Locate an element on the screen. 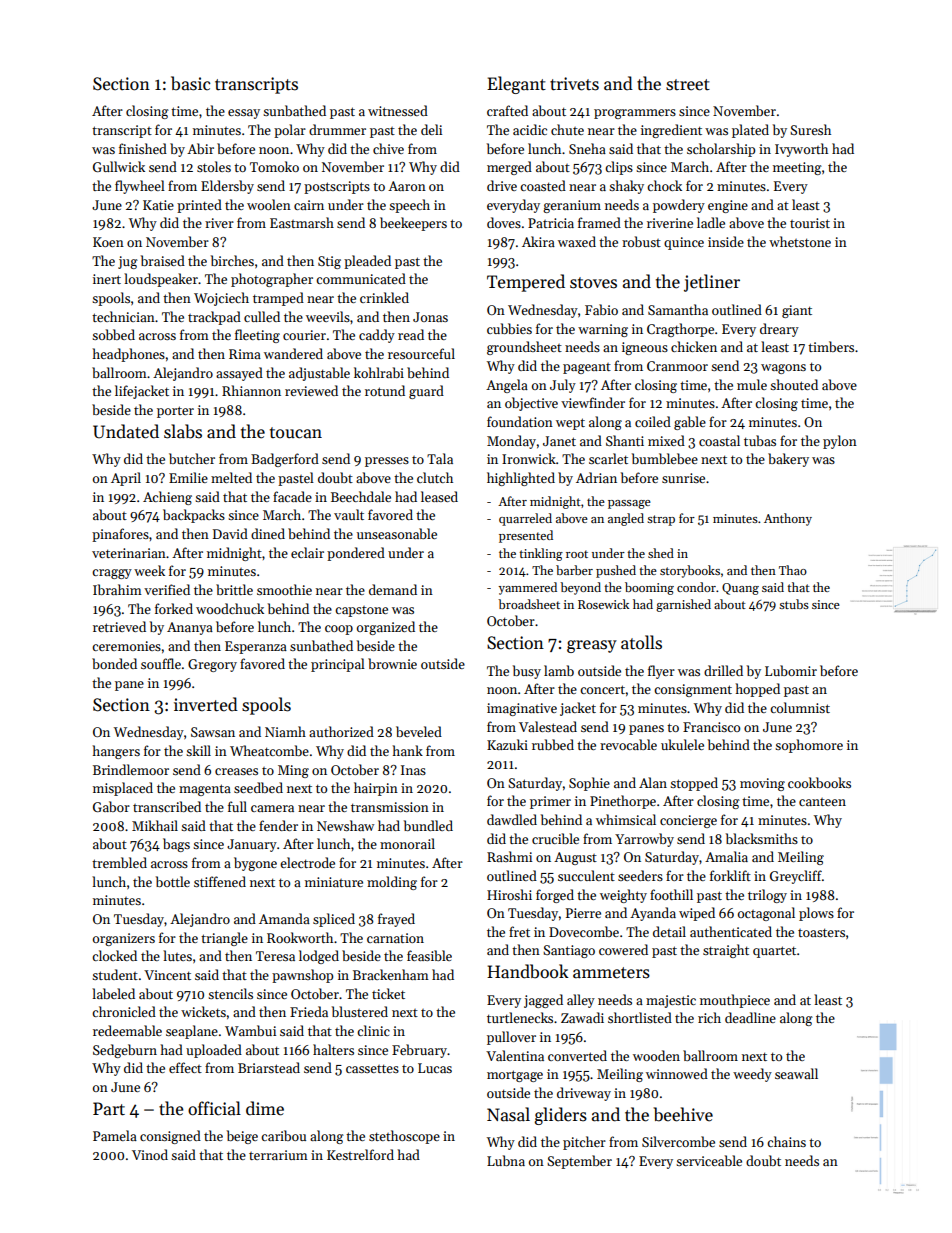 Image resolution: width=952 pixels, height=1233 pixels. drilled is located at coordinates (723, 670).
